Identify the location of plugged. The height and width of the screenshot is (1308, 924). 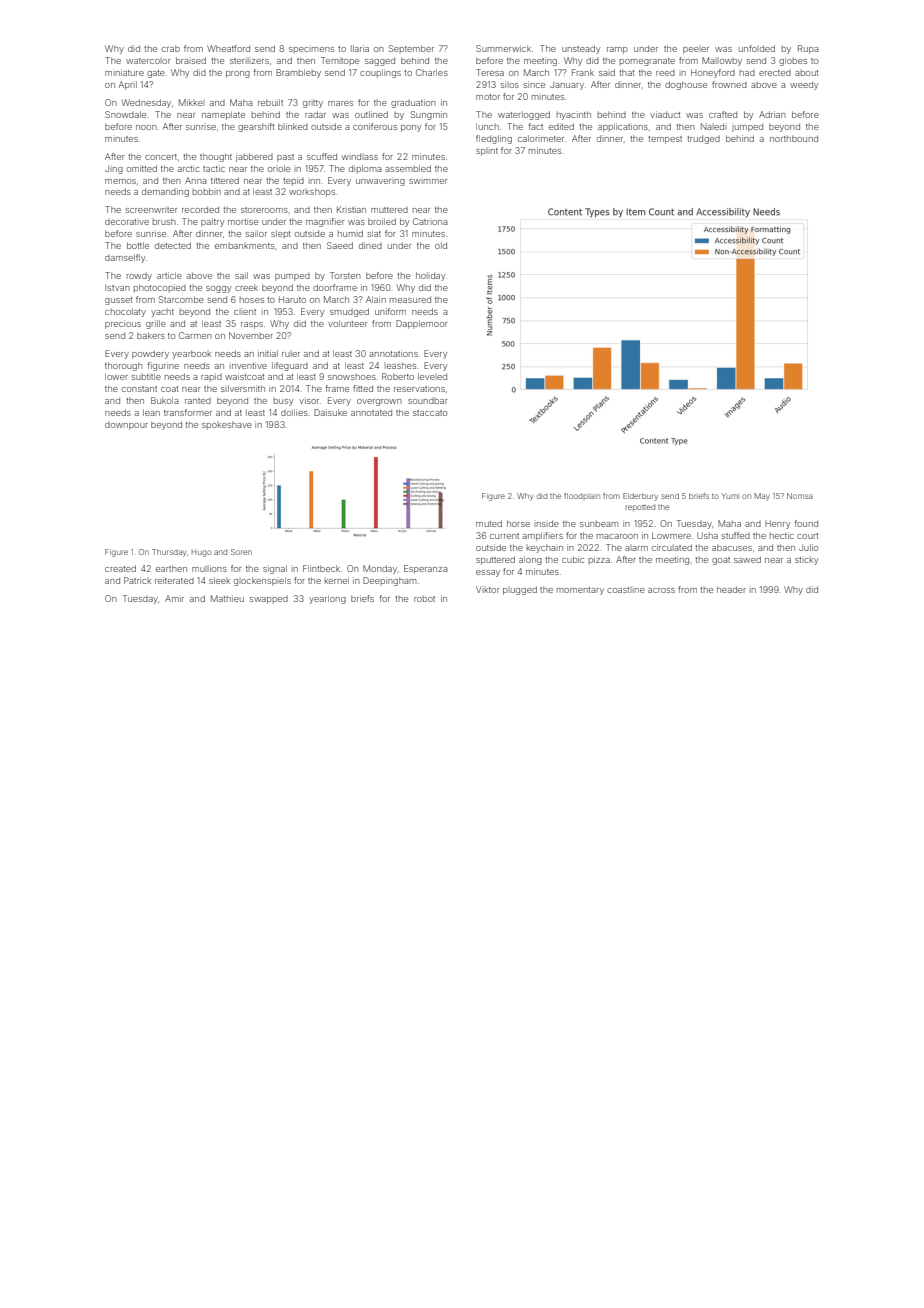
(520, 590).
